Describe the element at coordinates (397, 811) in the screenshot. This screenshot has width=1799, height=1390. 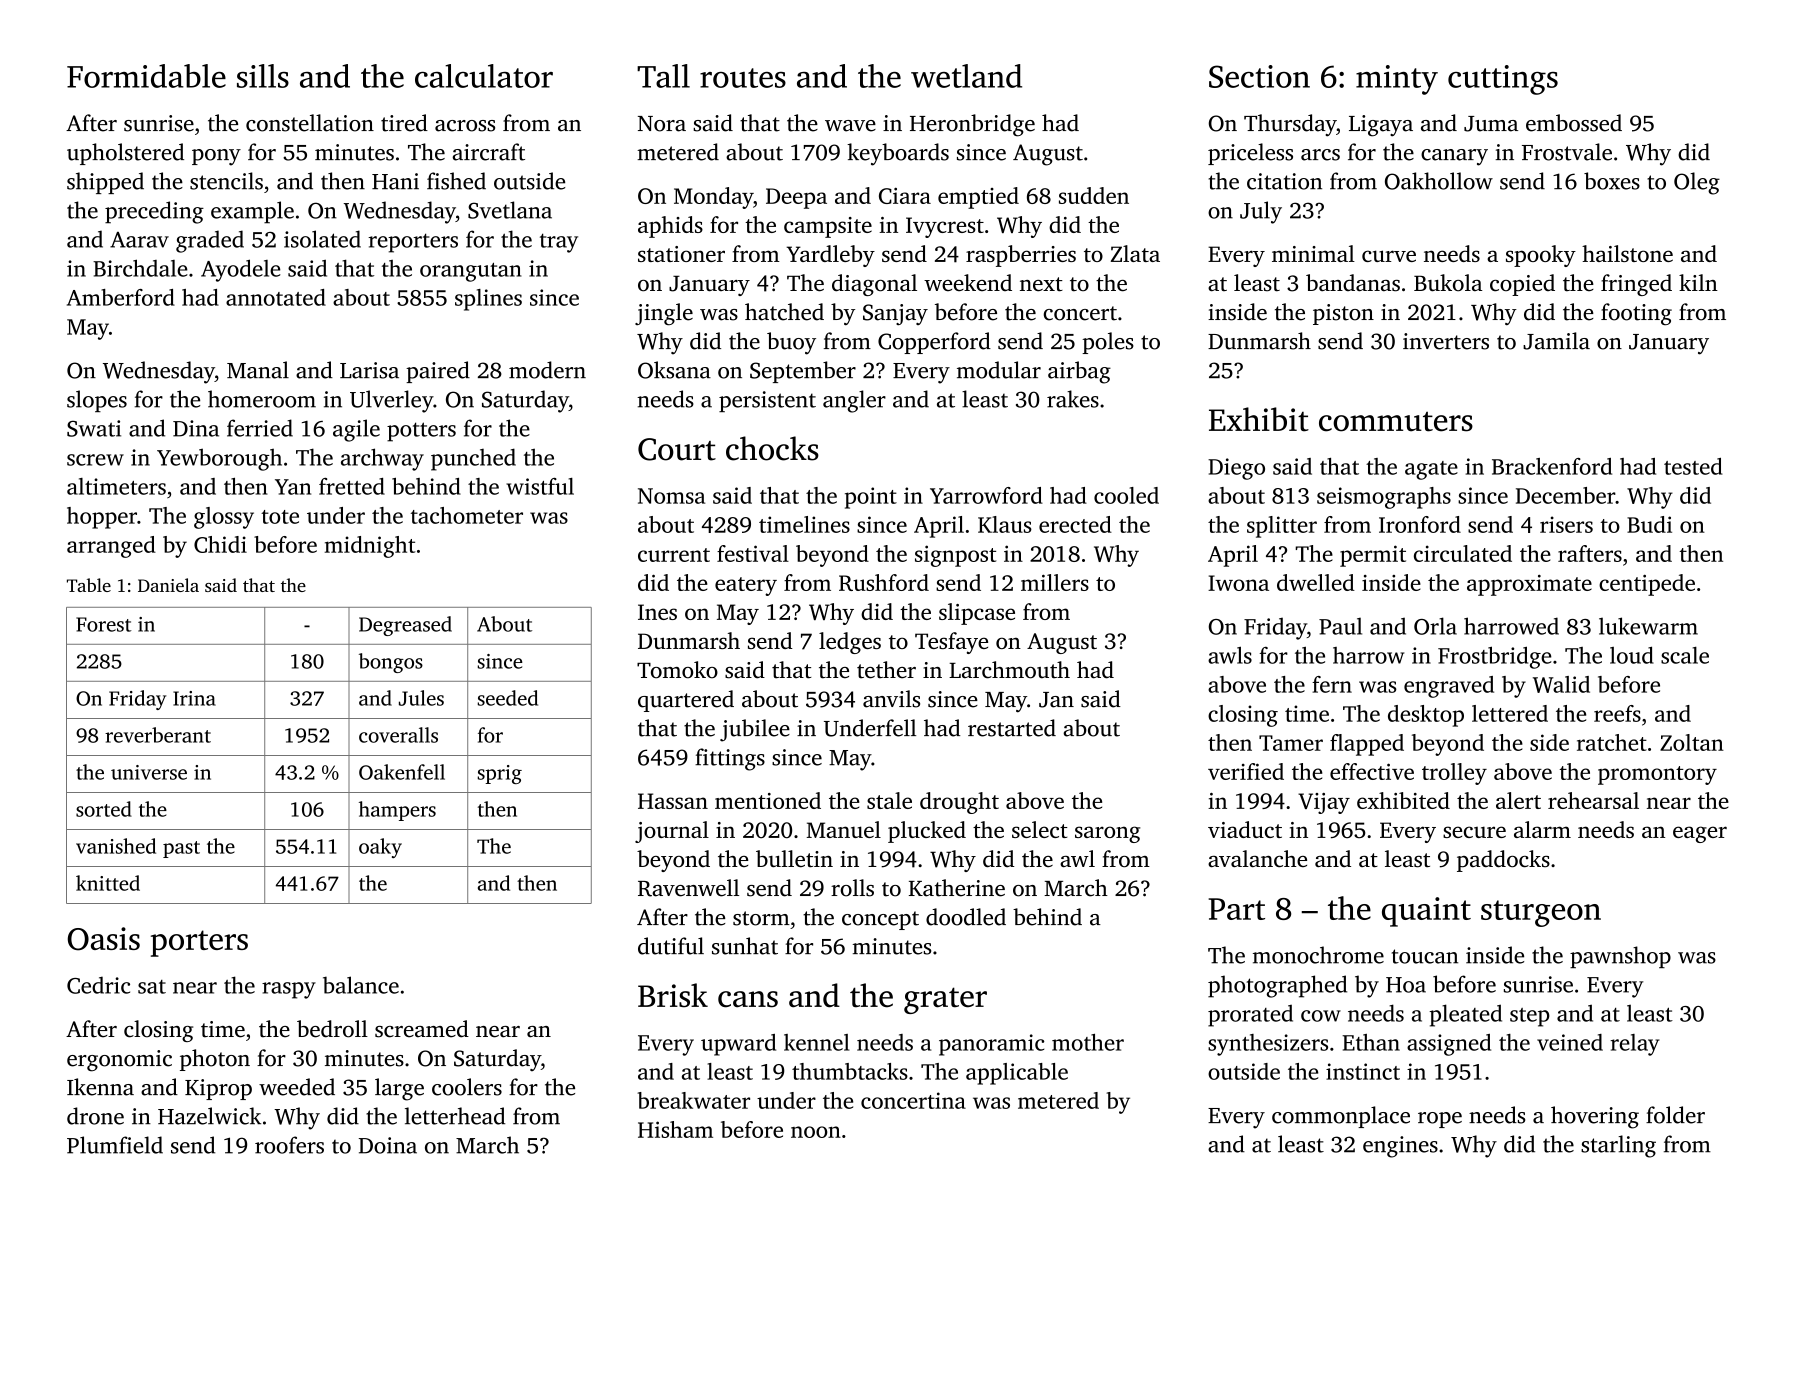
I see `hampers` at that location.
